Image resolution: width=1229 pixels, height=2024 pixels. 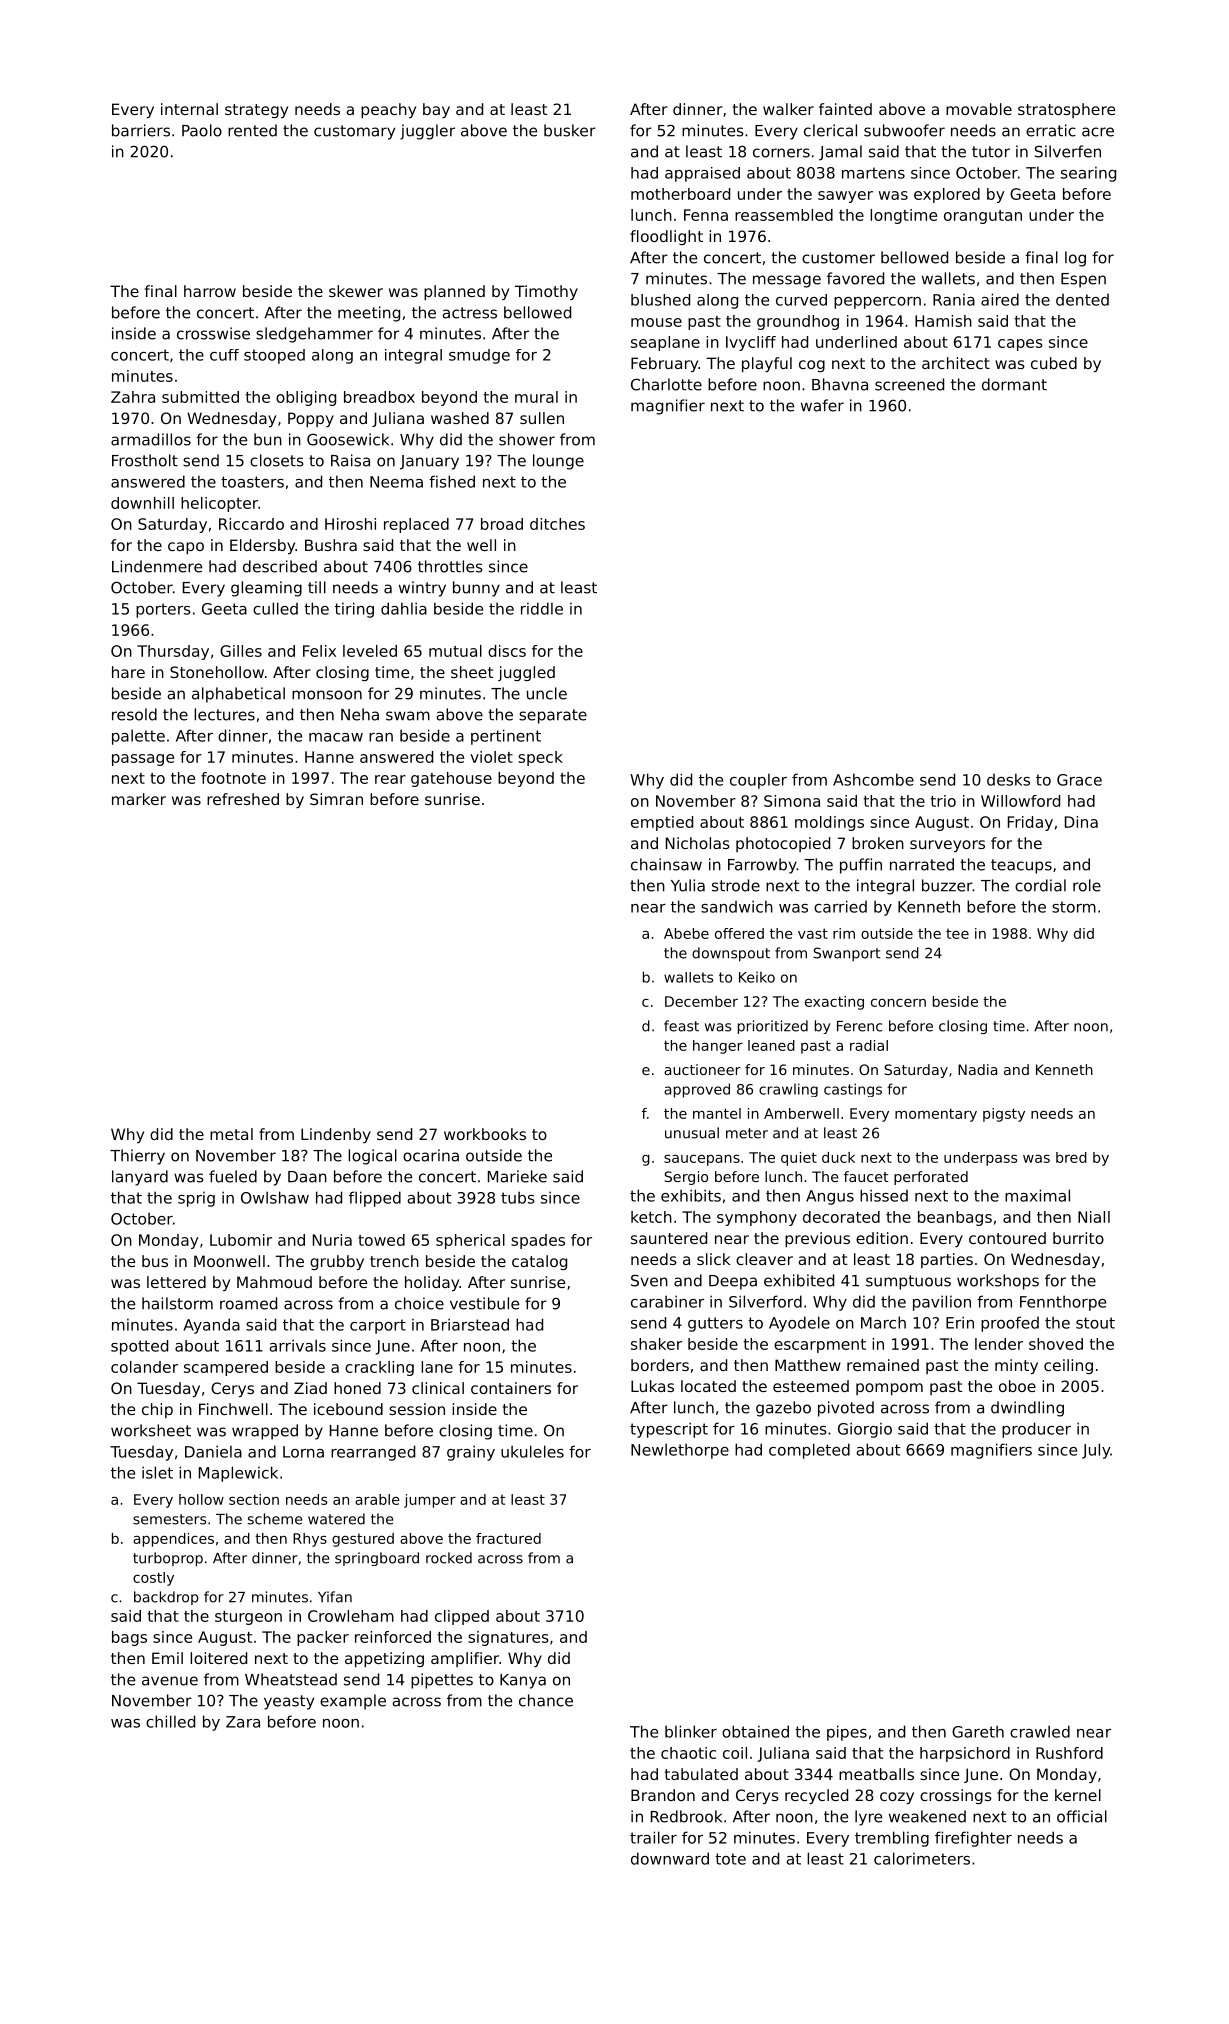 What do you see at coordinates (979, 109) in the screenshot?
I see `movable` at bounding box center [979, 109].
